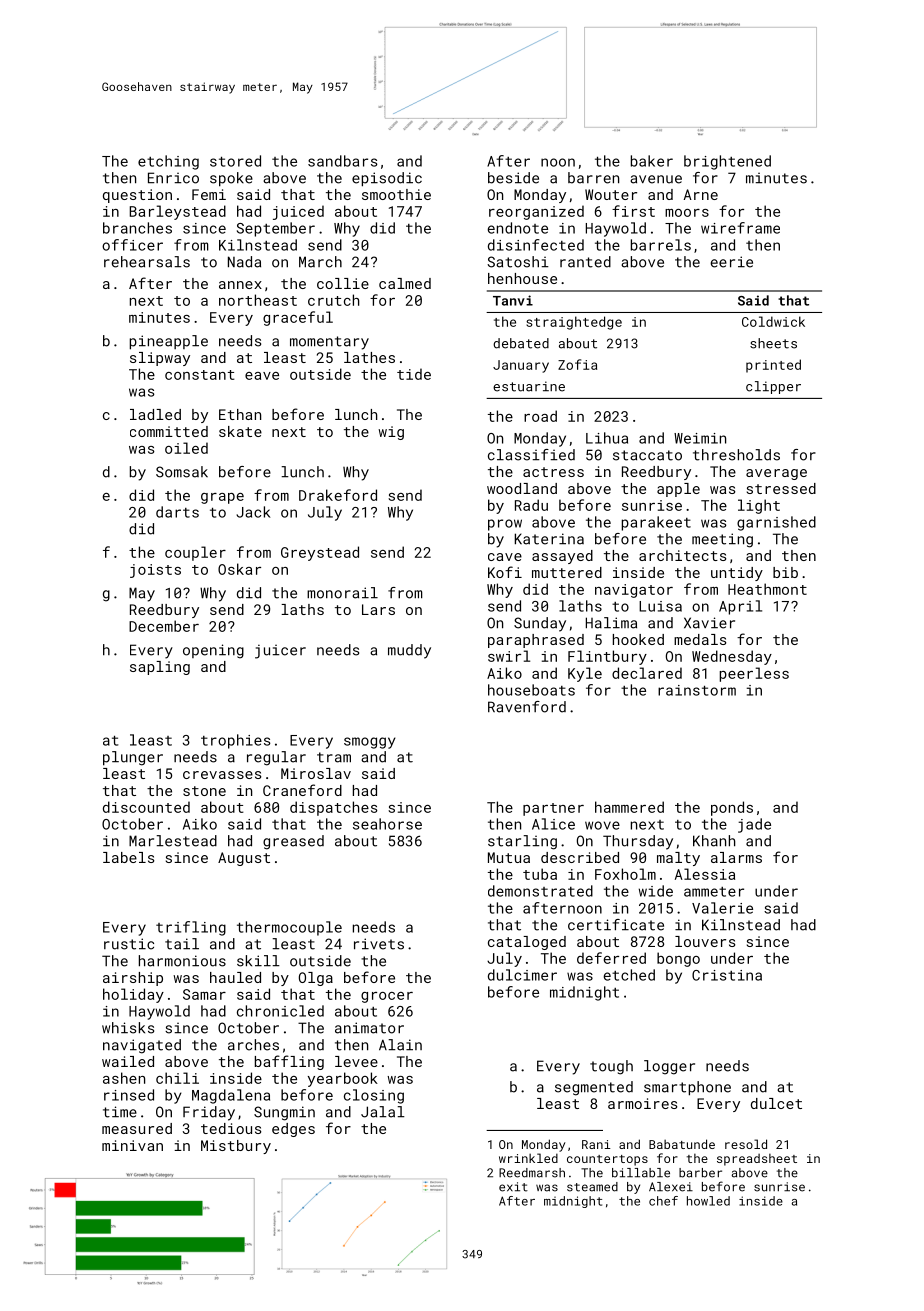 The image size is (924, 1311). I want to click on discounted, so click(146, 807).
